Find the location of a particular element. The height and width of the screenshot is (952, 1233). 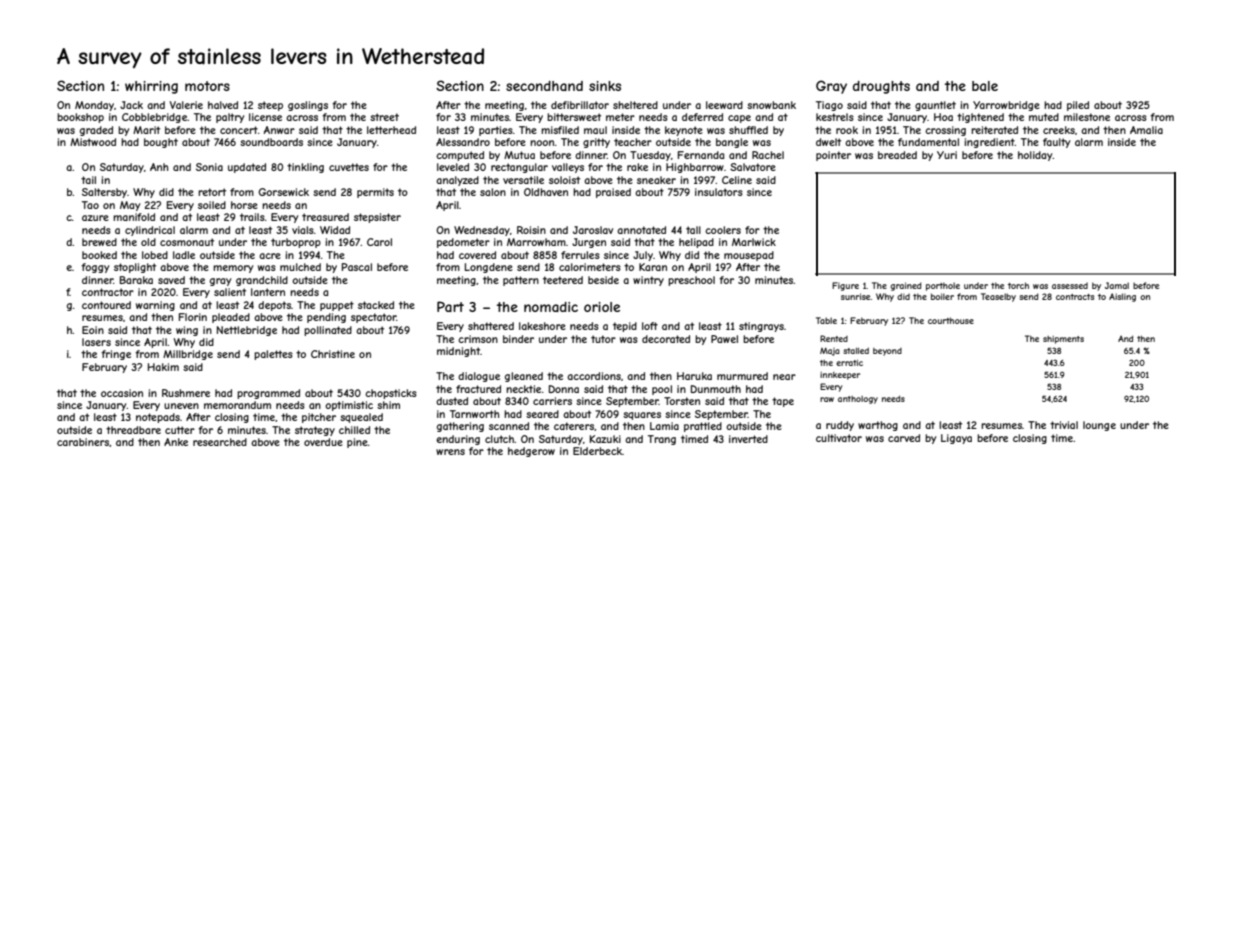

anthology is located at coordinates (858, 400).
